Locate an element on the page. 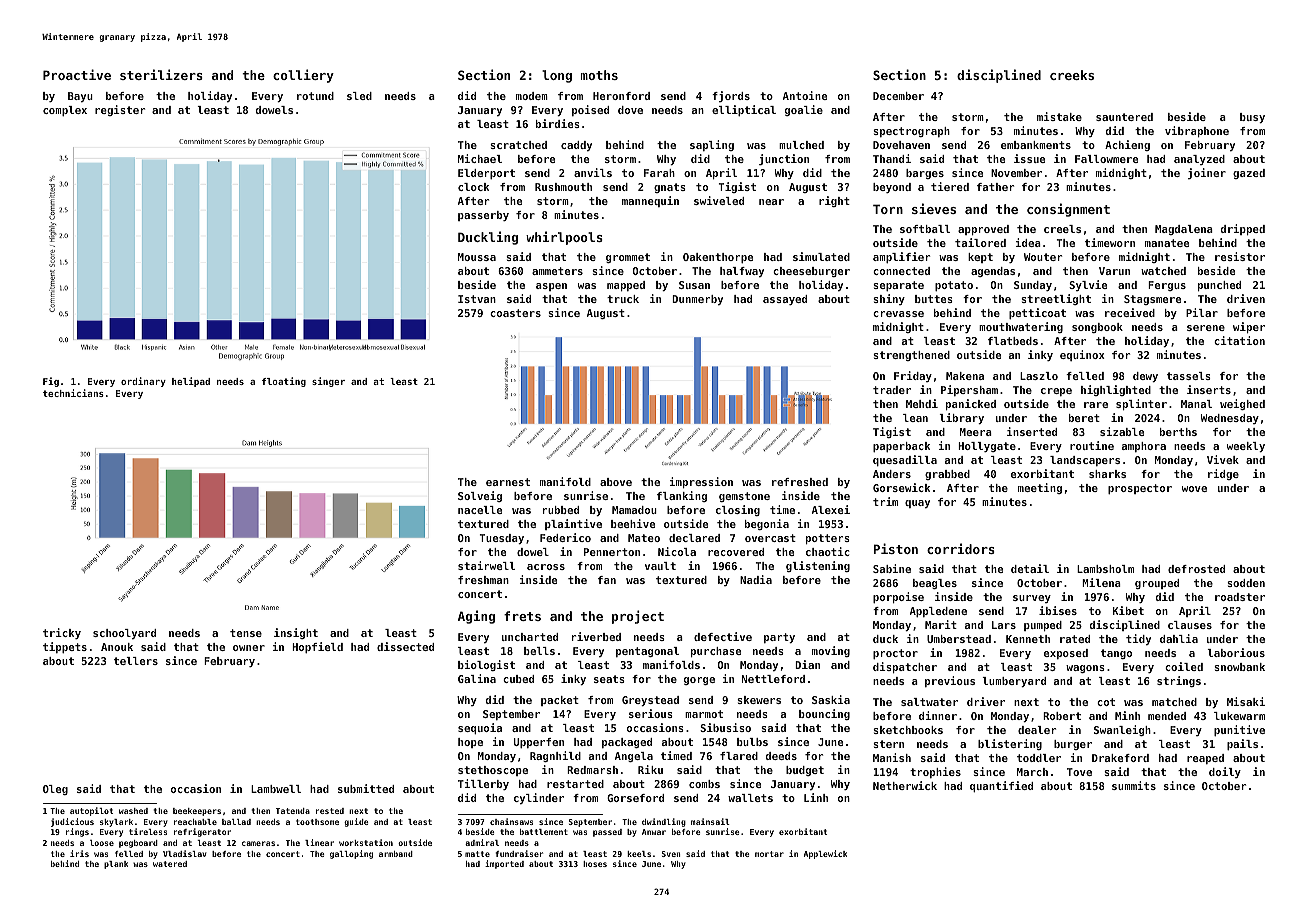  Dunmerby is located at coordinates (697, 300).
